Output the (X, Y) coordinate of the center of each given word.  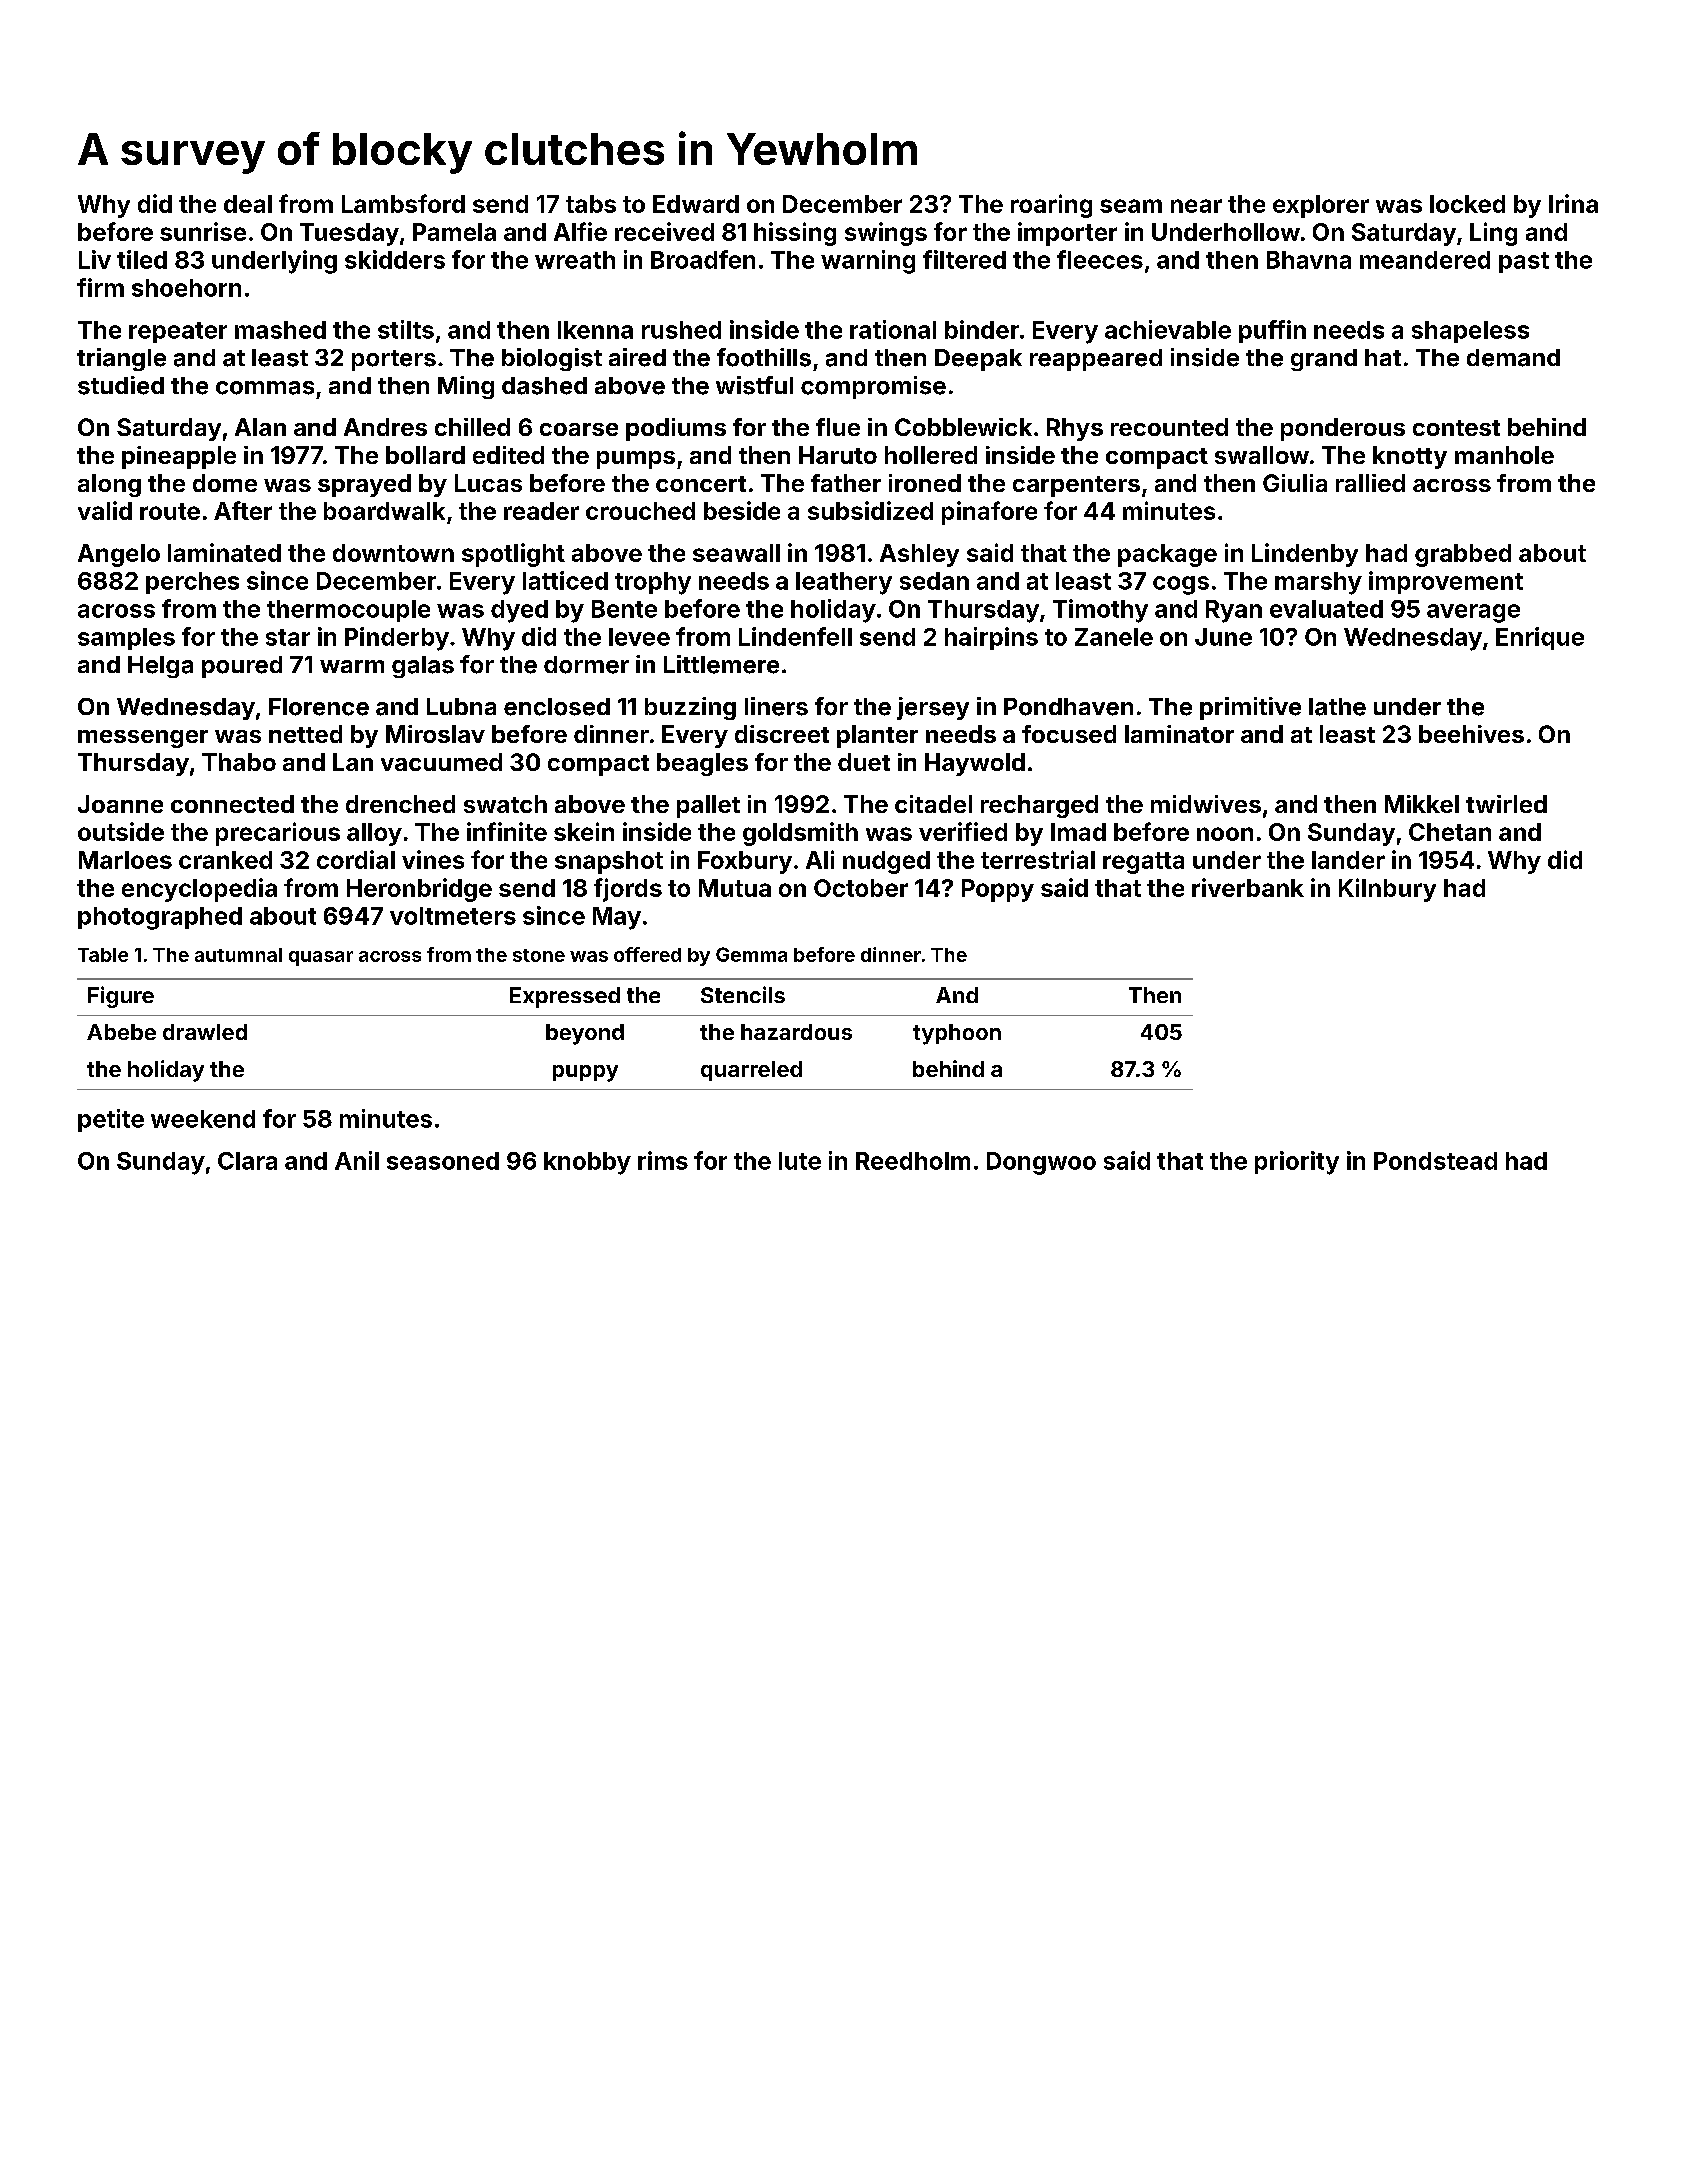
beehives (1471, 734)
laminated (224, 552)
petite (111, 1120)
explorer (1321, 206)
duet (864, 762)
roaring (1051, 206)
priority (1297, 1163)
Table (103, 955)
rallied (1370, 483)
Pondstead (1435, 1161)
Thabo (239, 762)
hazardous (796, 1032)
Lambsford (403, 203)
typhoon (957, 1034)
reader (541, 511)
